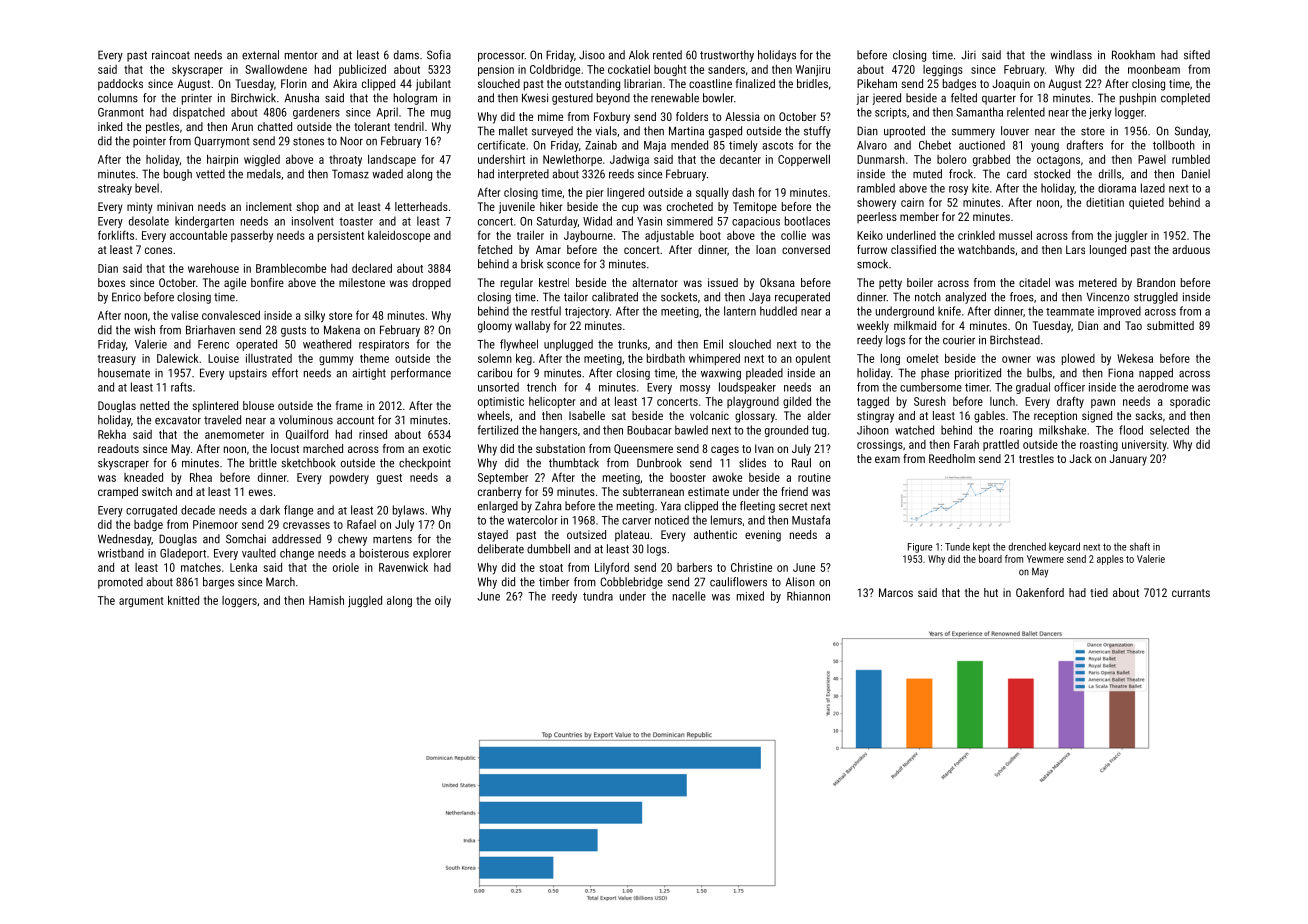 This image has width=1308, height=924. Describe the element at coordinates (1040, 592) in the image. I see `Oakenford` at that location.
